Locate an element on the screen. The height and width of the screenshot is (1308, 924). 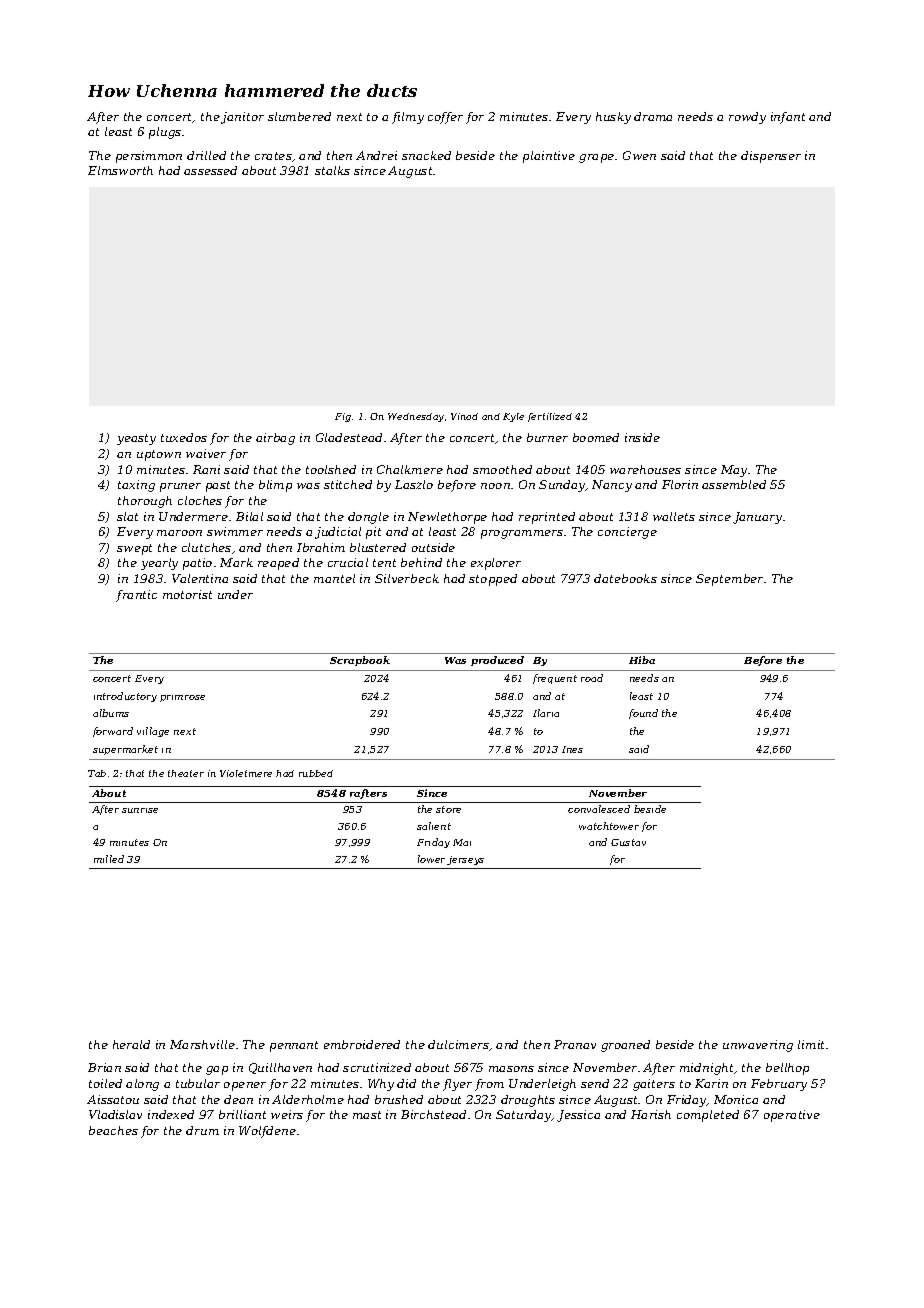
Gwen is located at coordinates (639, 155).
